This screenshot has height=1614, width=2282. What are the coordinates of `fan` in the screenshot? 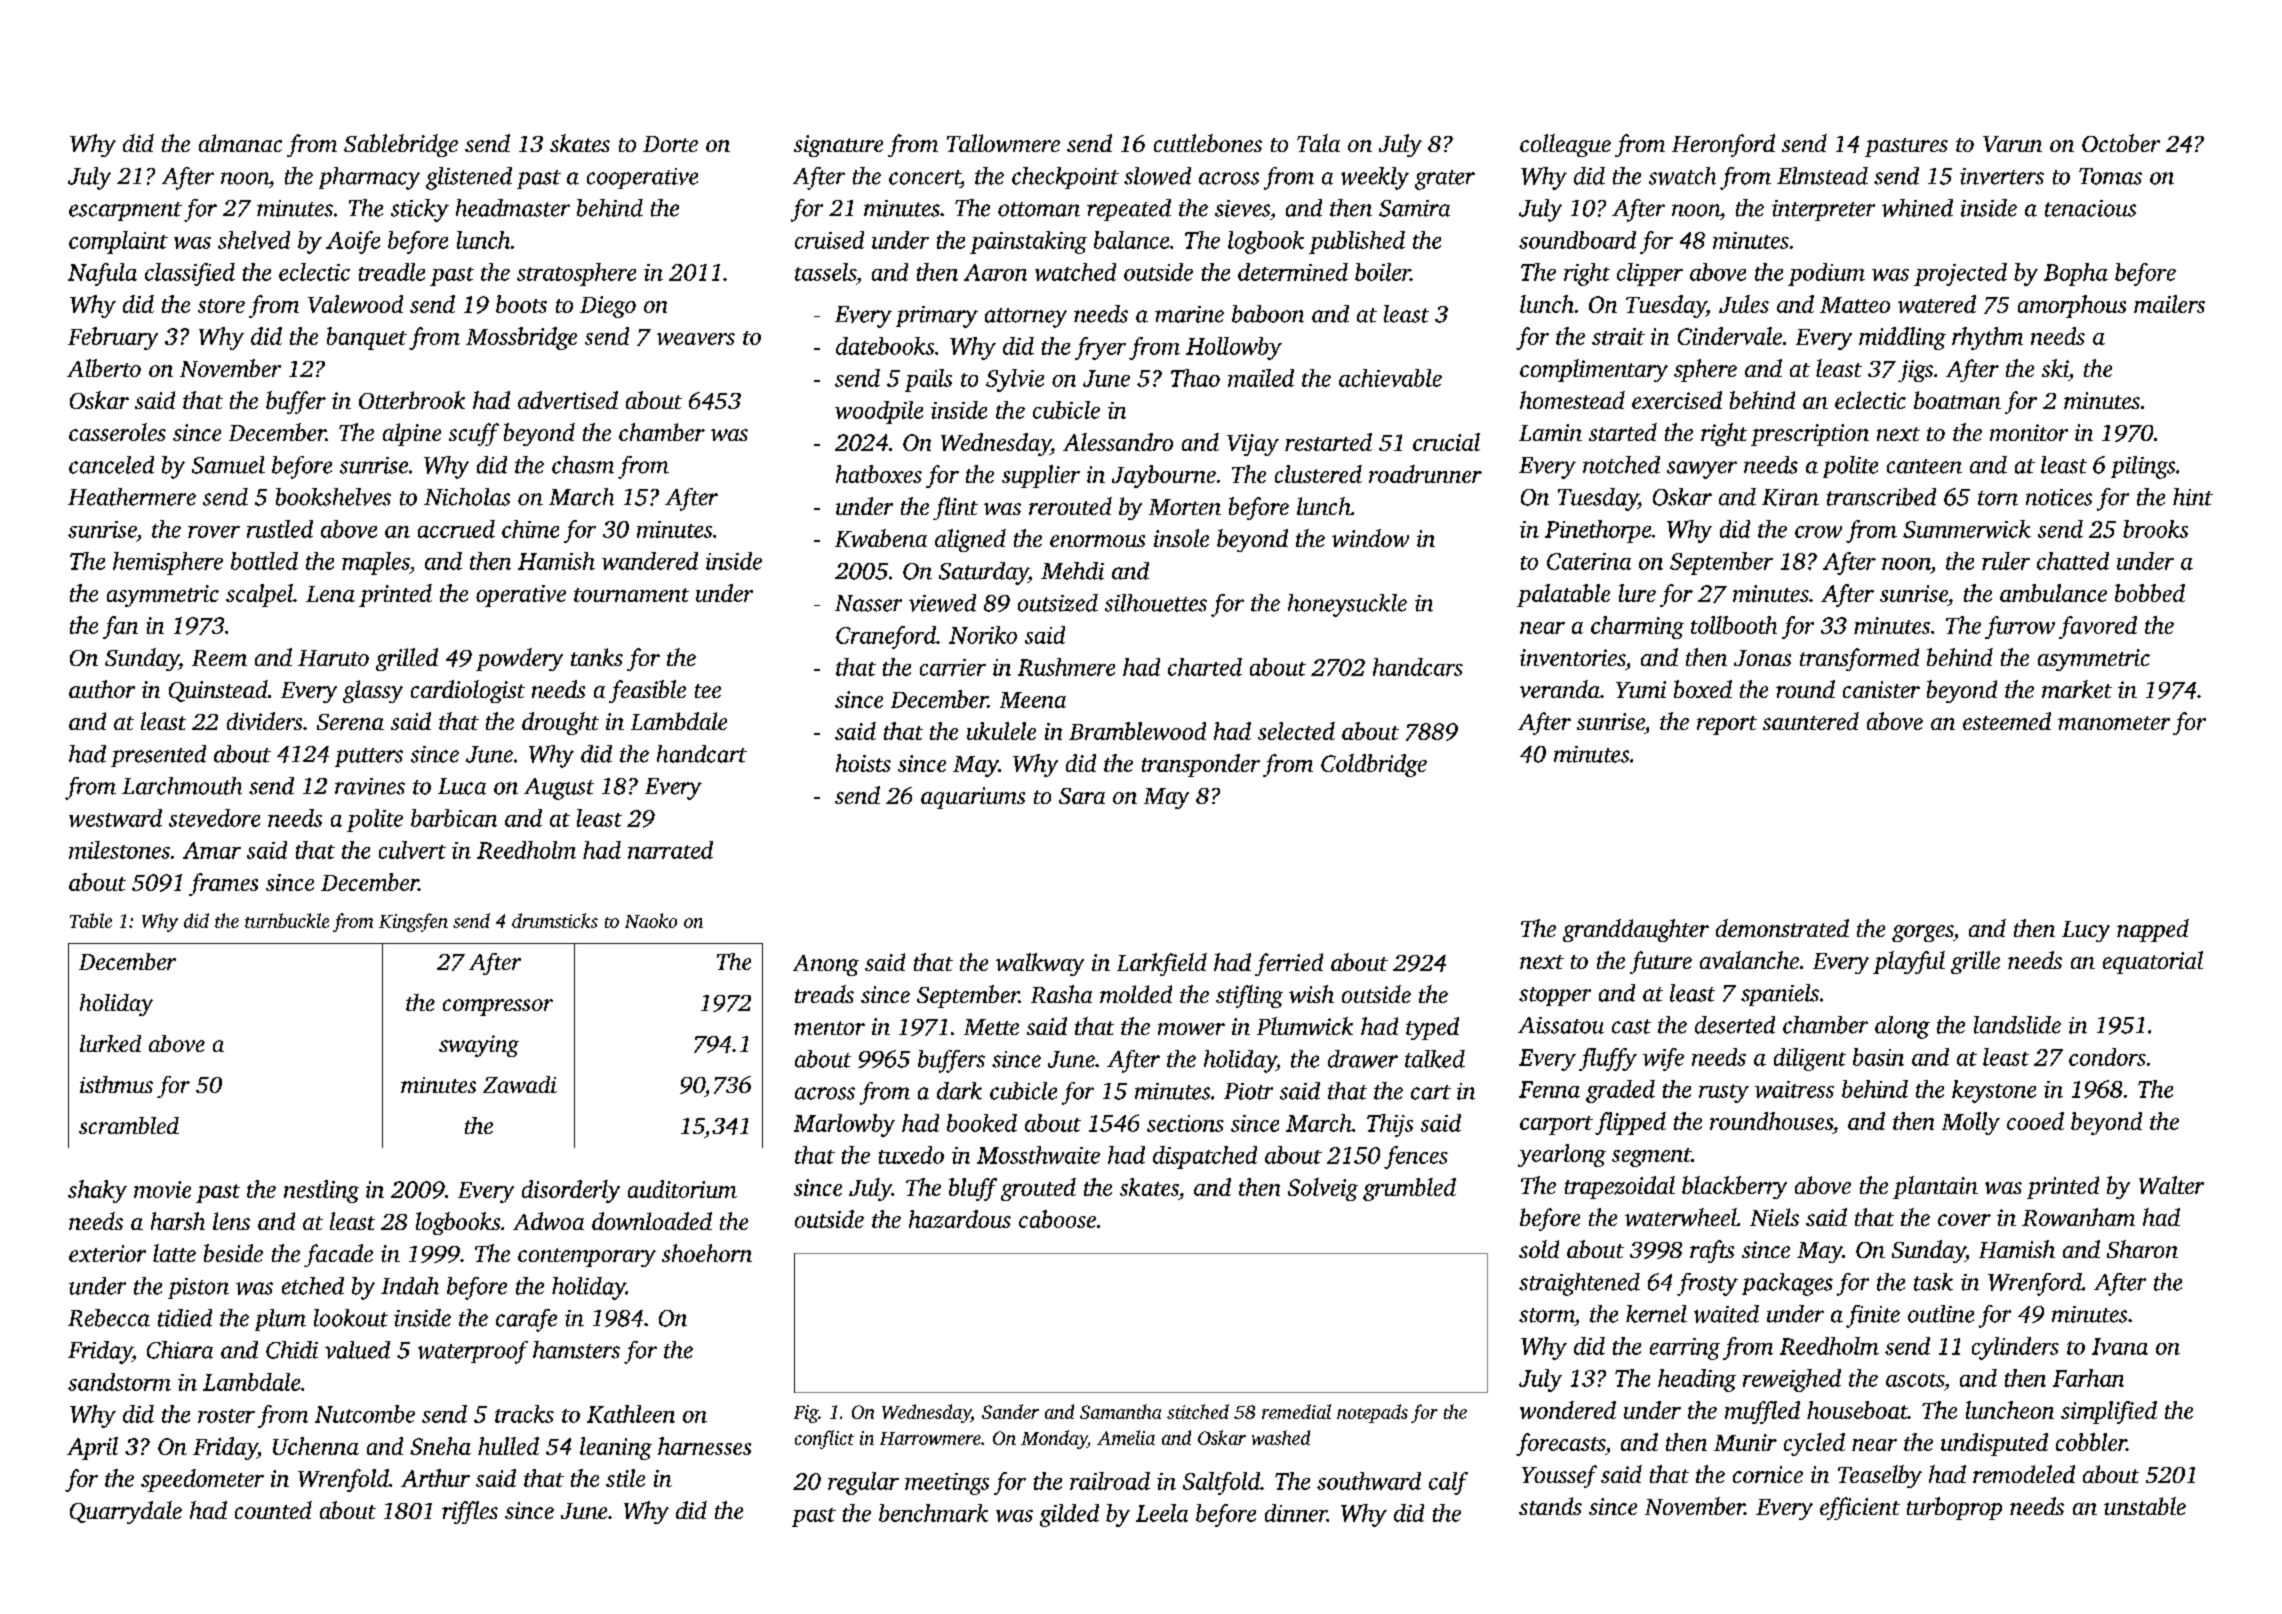 It's located at (120, 627).
